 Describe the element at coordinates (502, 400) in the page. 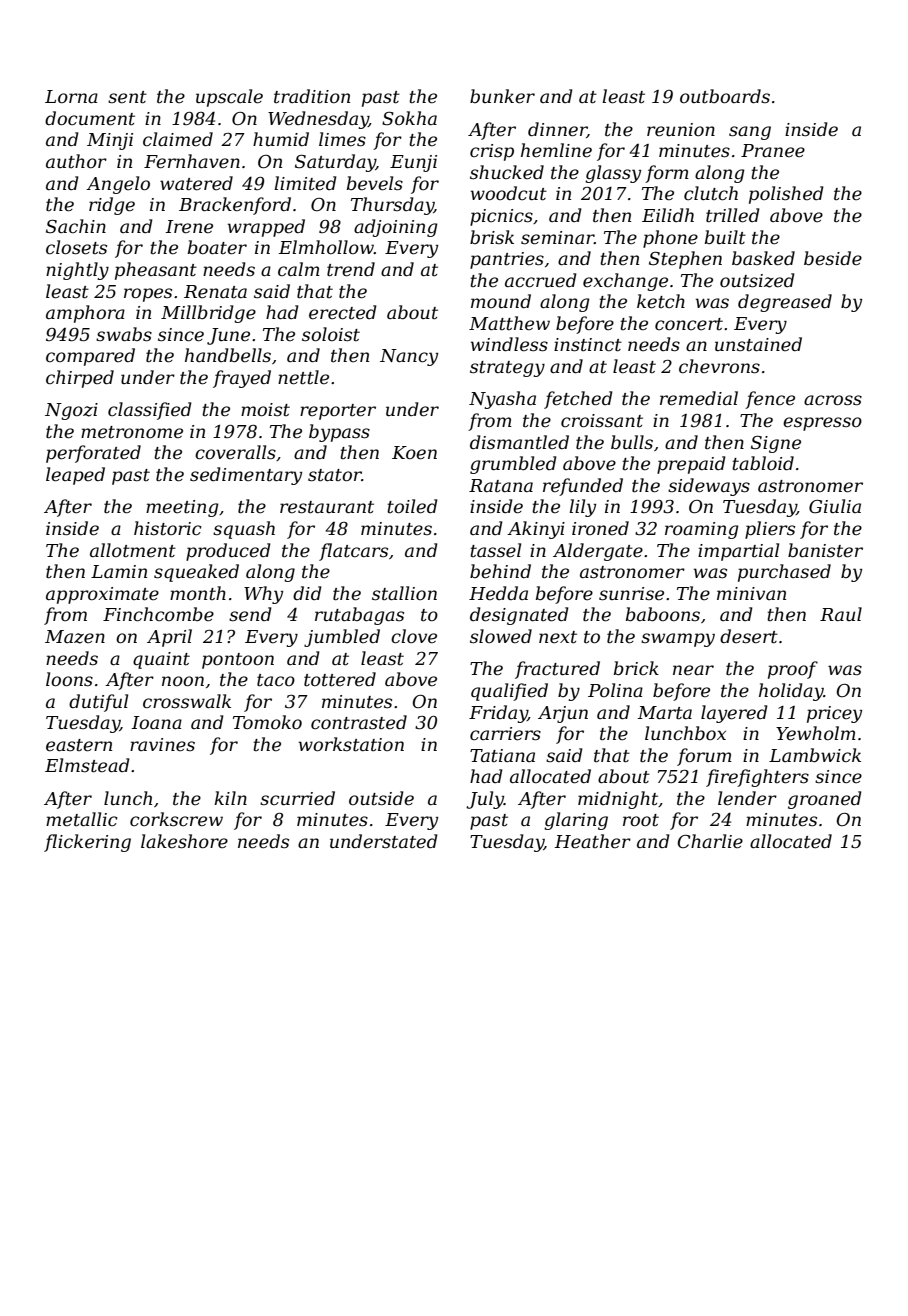

I see `Nyasha` at that location.
